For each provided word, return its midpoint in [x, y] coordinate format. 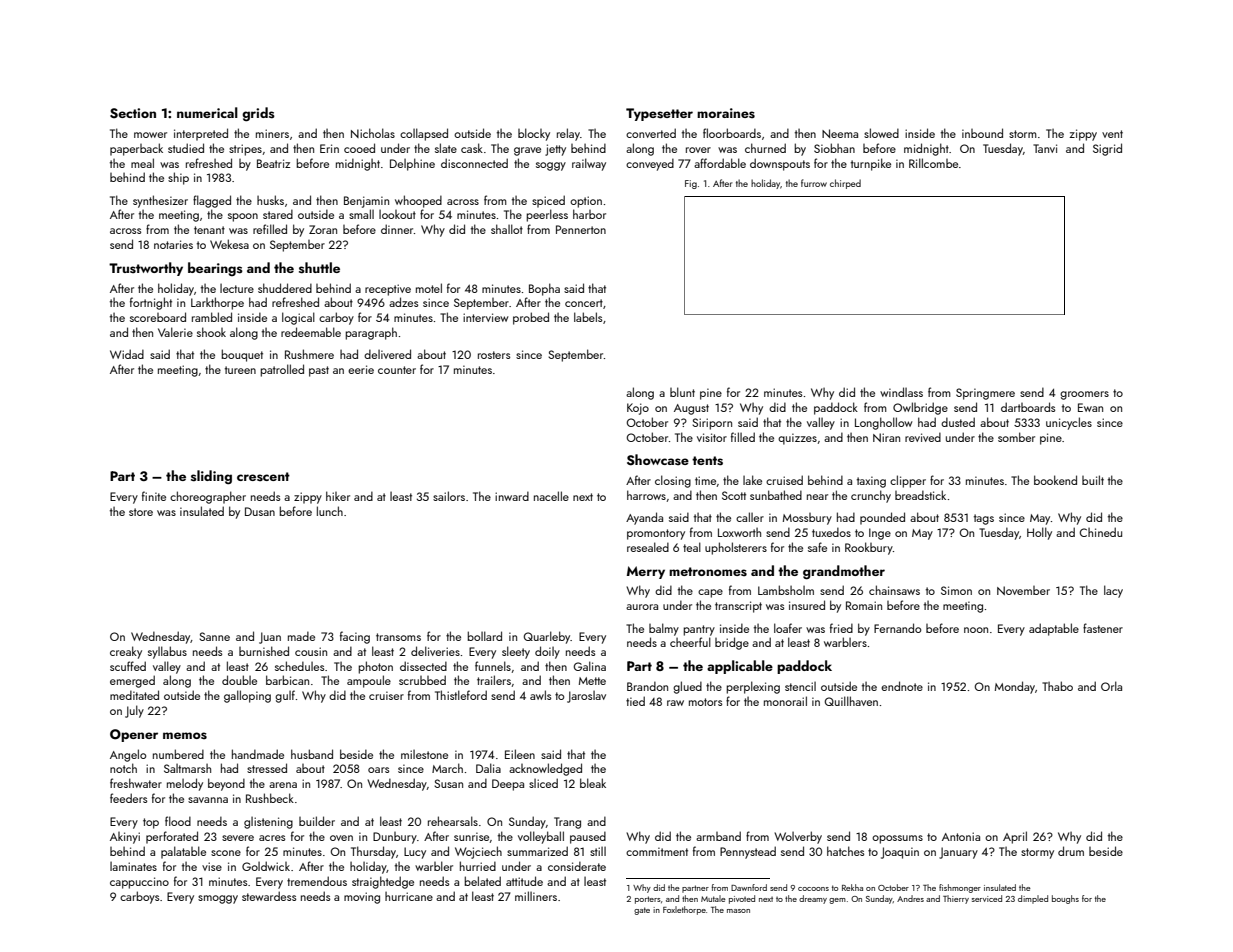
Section [133, 113]
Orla [1111, 686]
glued [687, 687]
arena [283, 785]
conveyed [650, 164]
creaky [126, 652]
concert [584, 303]
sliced [543, 783]
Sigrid [1107, 149]
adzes [403, 302]
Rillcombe [933, 163]
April [1015, 837]
